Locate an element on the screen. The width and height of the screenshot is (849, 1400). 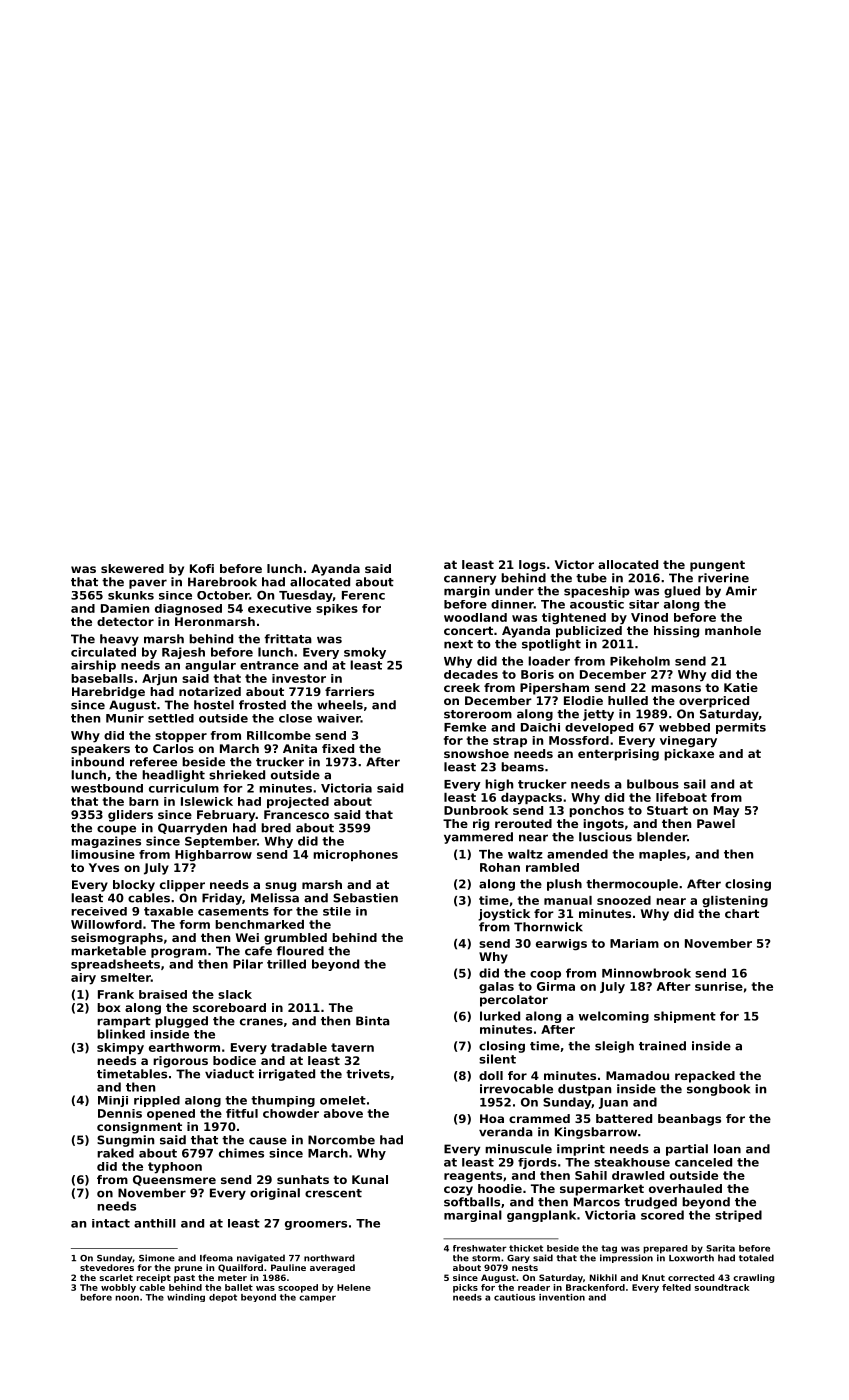
Binta is located at coordinates (373, 1021).
